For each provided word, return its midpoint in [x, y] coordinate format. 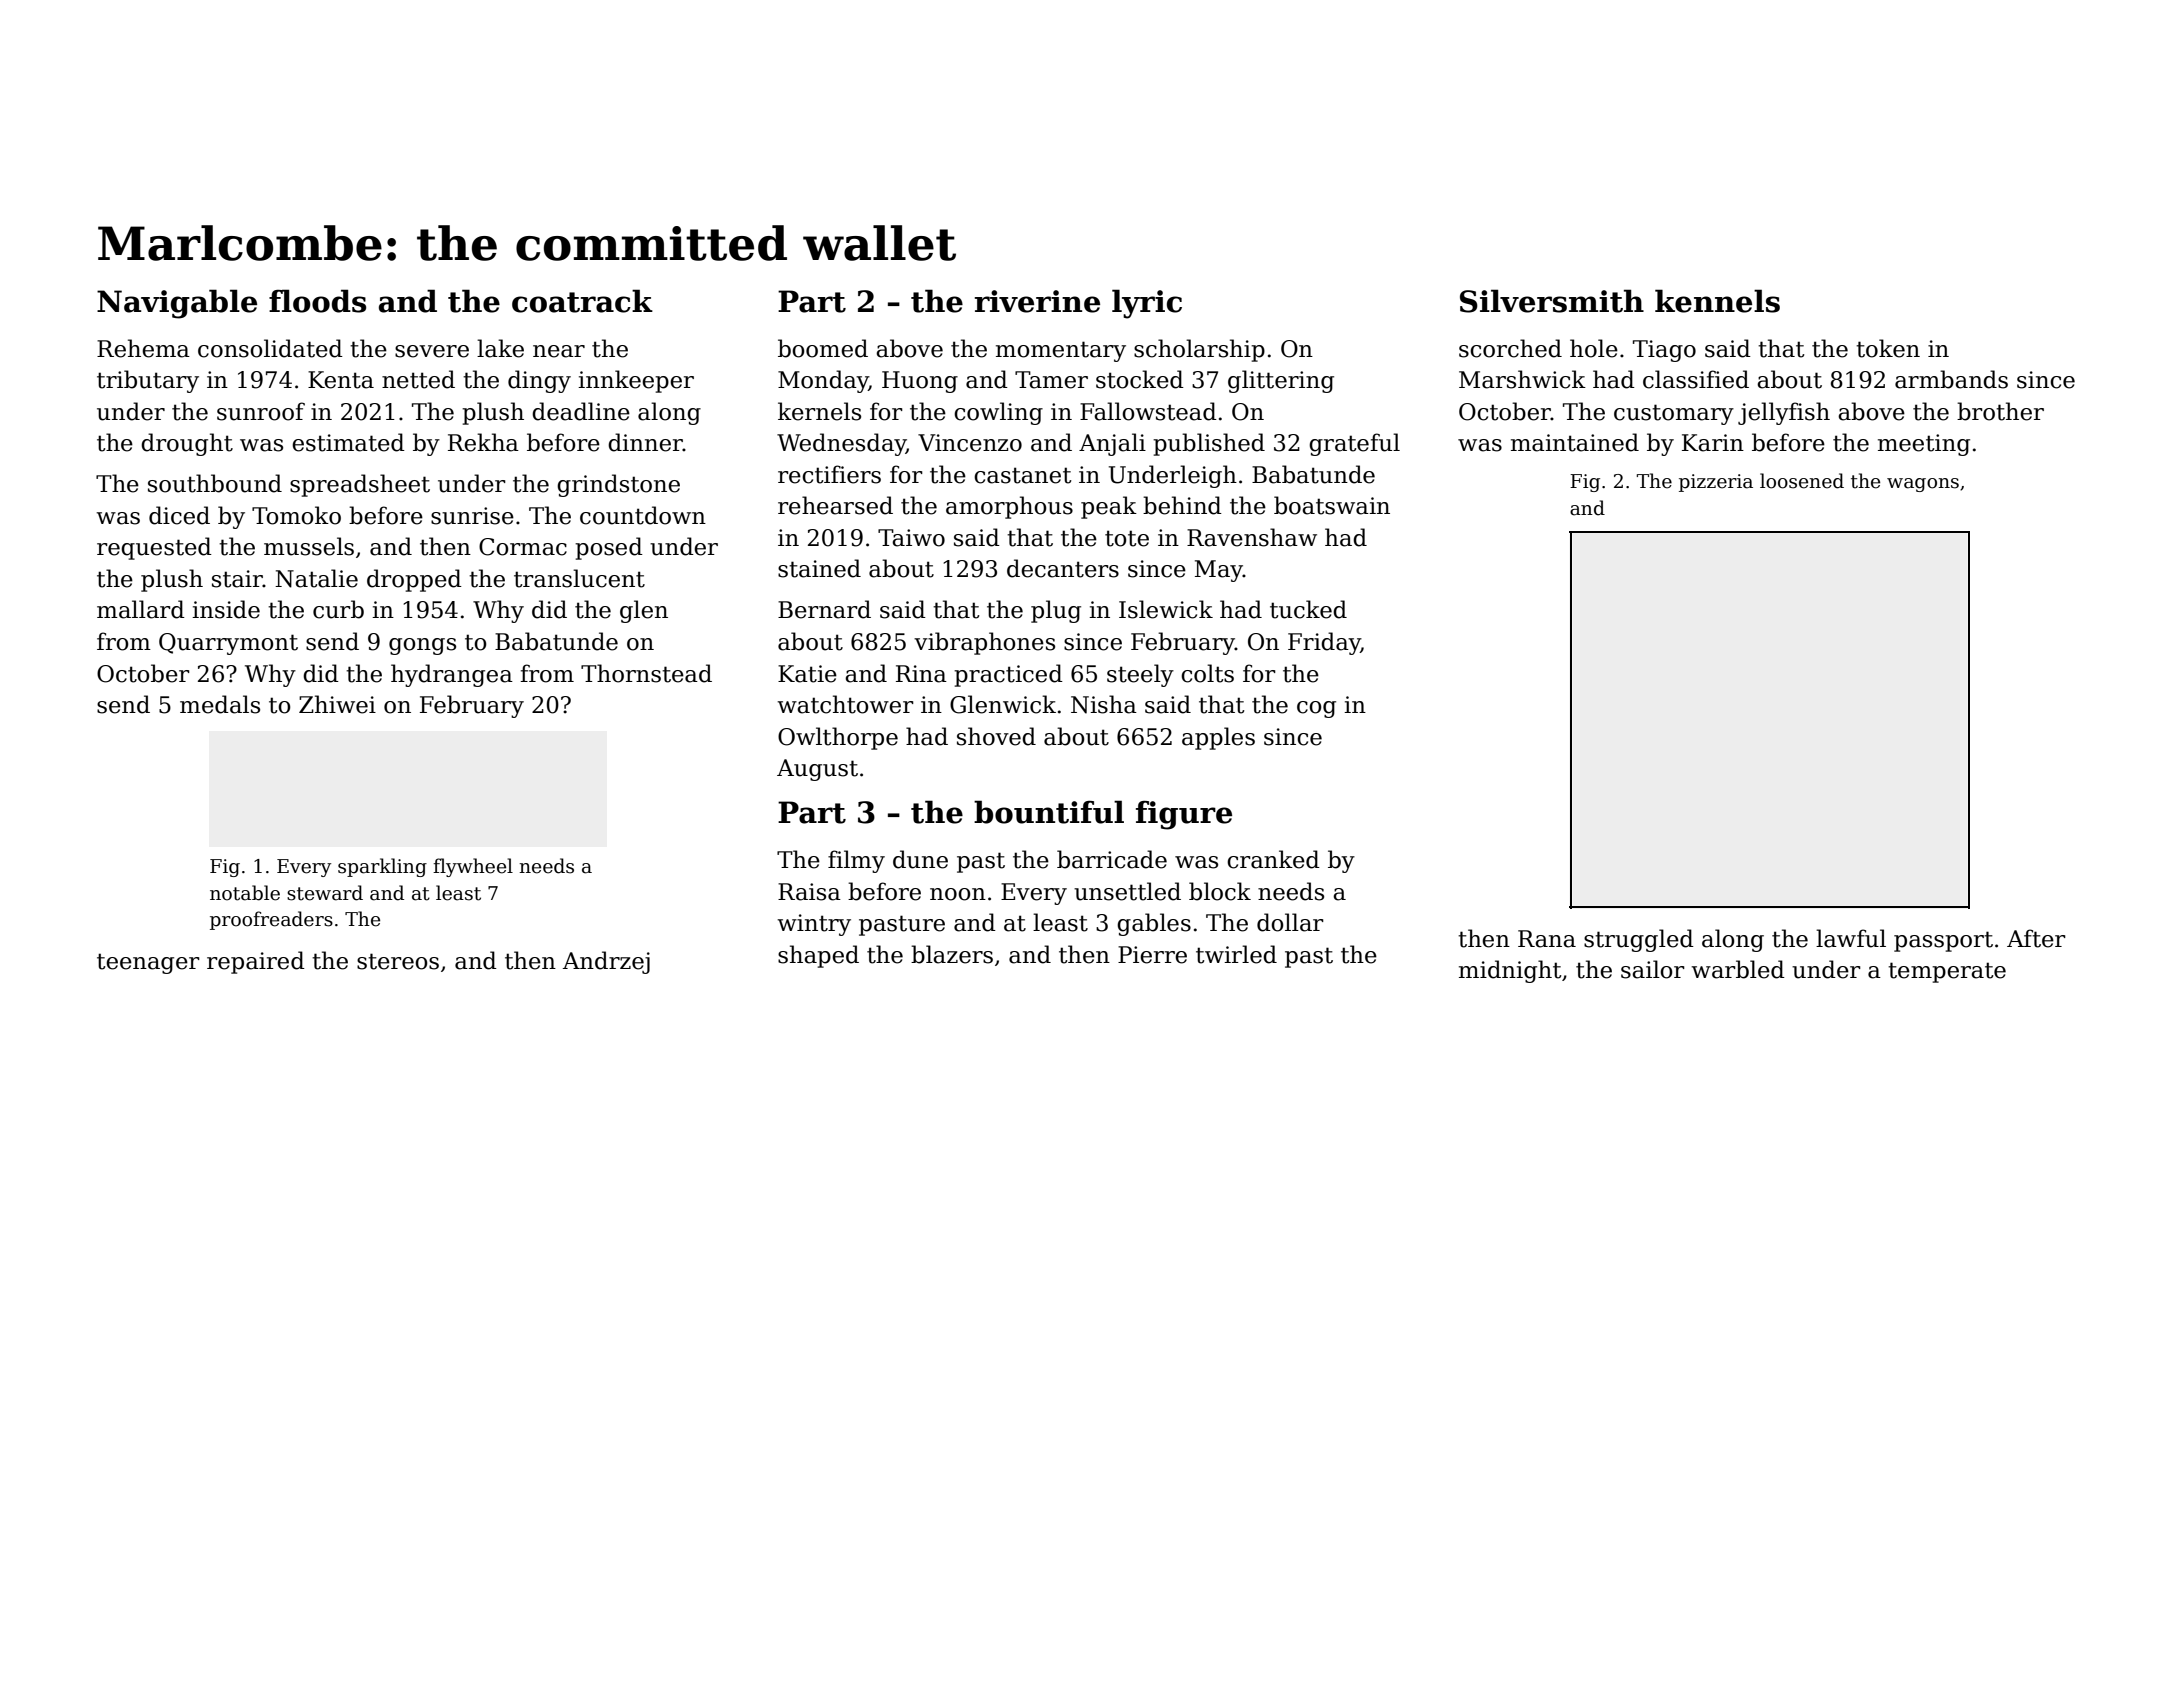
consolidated [270, 348]
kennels [1717, 301]
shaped [818, 956]
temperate [1947, 972]
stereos [398, 961]
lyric [1147, 304]
